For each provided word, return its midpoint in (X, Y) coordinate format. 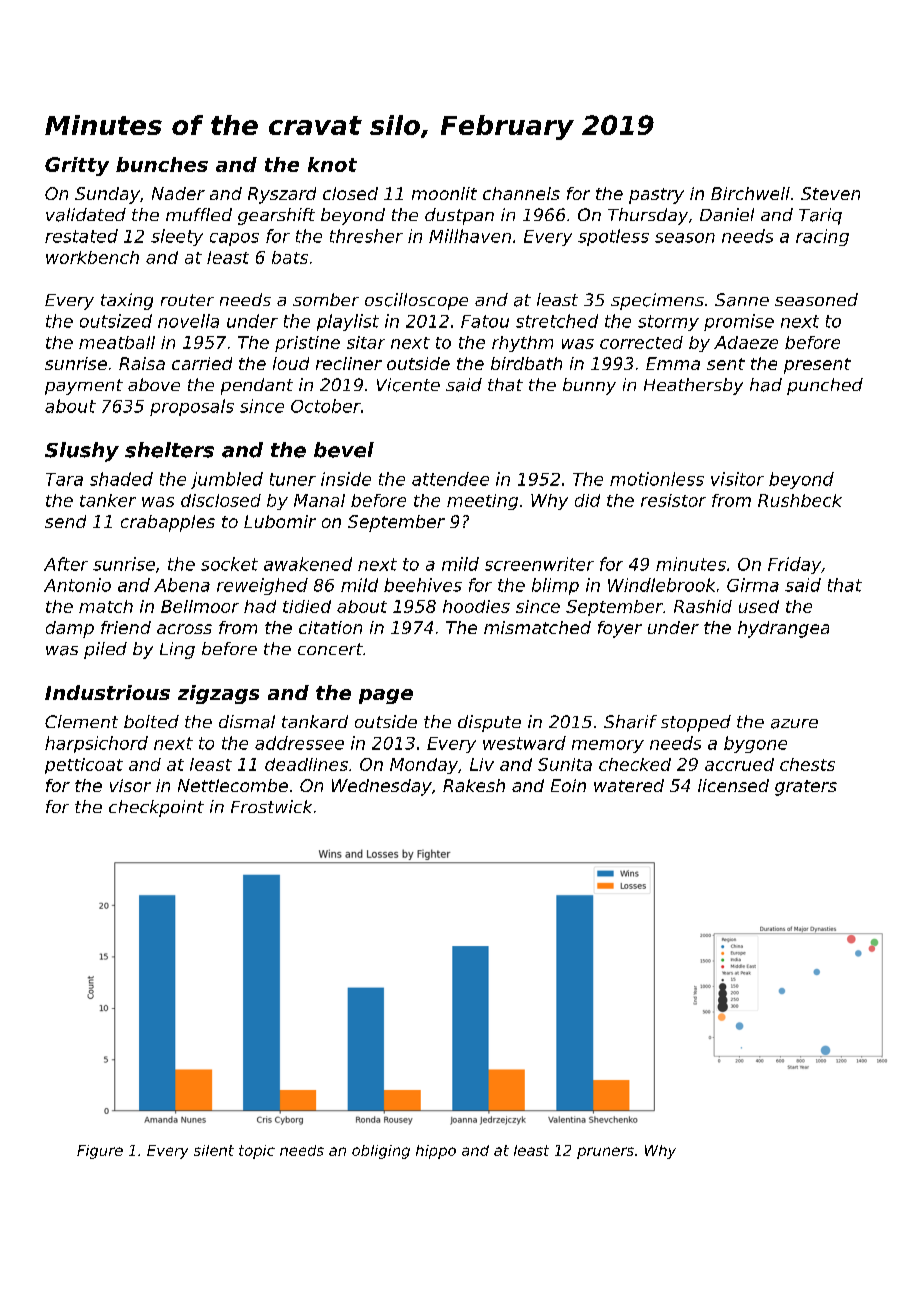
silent (214, 1150)
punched (825, 386)
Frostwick (271, 806)
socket (229, 564)
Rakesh (474, 785)
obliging (381, 1152)
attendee (450, 479)
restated (81, 236)
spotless (613, 237)
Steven (830, 193)
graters (806, 788)
